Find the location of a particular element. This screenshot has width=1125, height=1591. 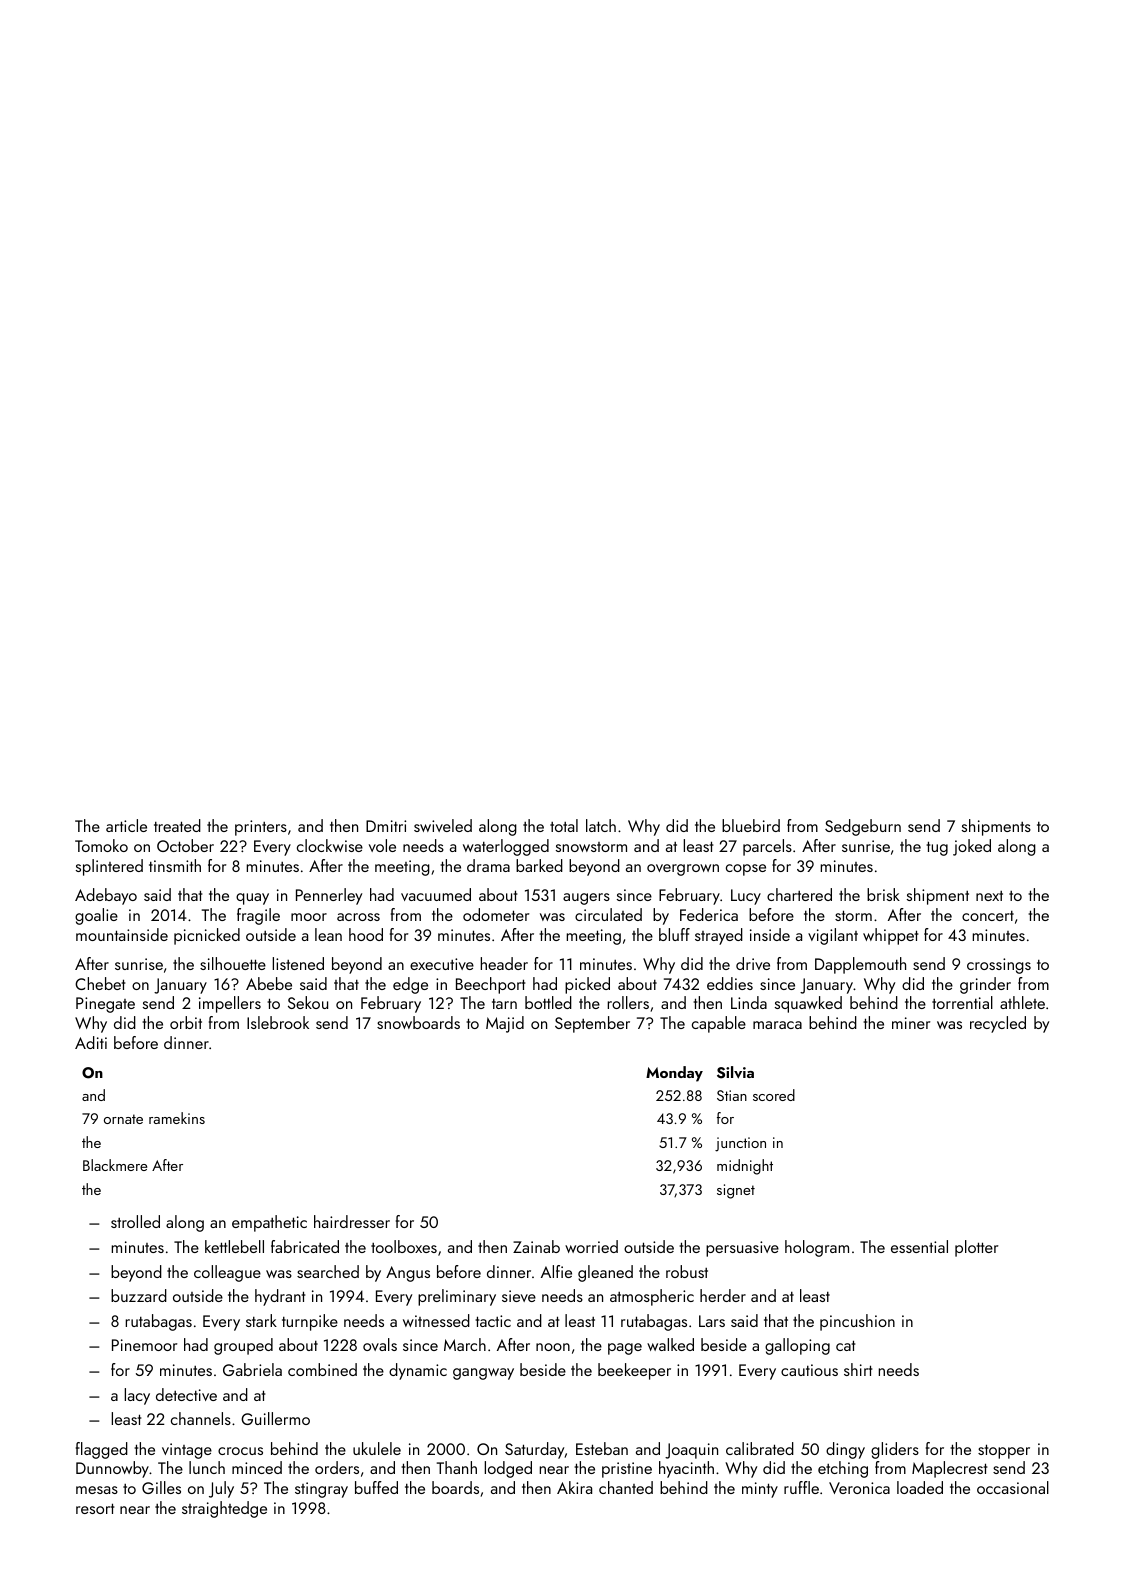

Islebrook is located at coordinates (278, 1022).
